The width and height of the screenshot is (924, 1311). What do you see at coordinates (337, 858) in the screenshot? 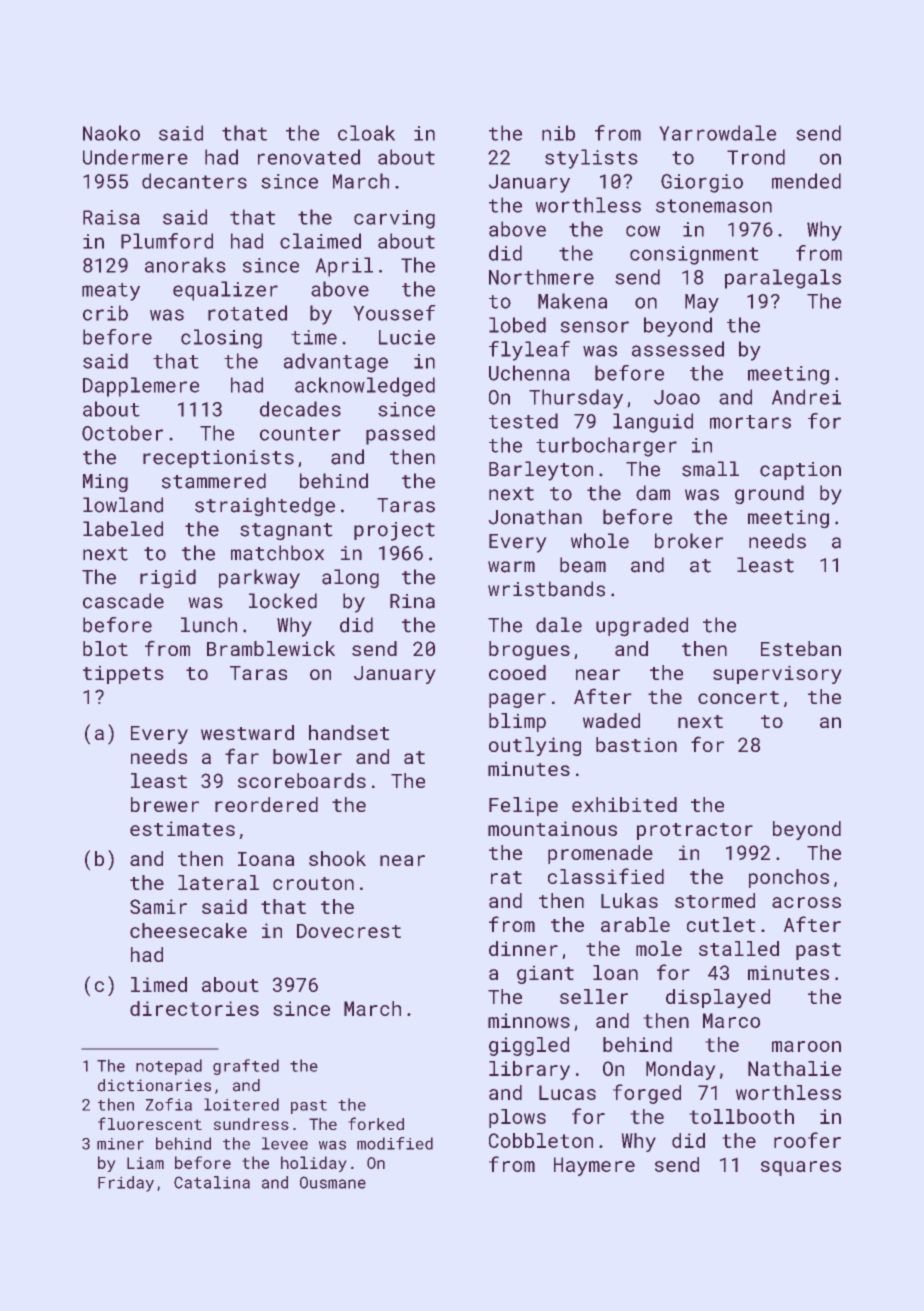
I see `shook` at bounding box center [337, 858].
